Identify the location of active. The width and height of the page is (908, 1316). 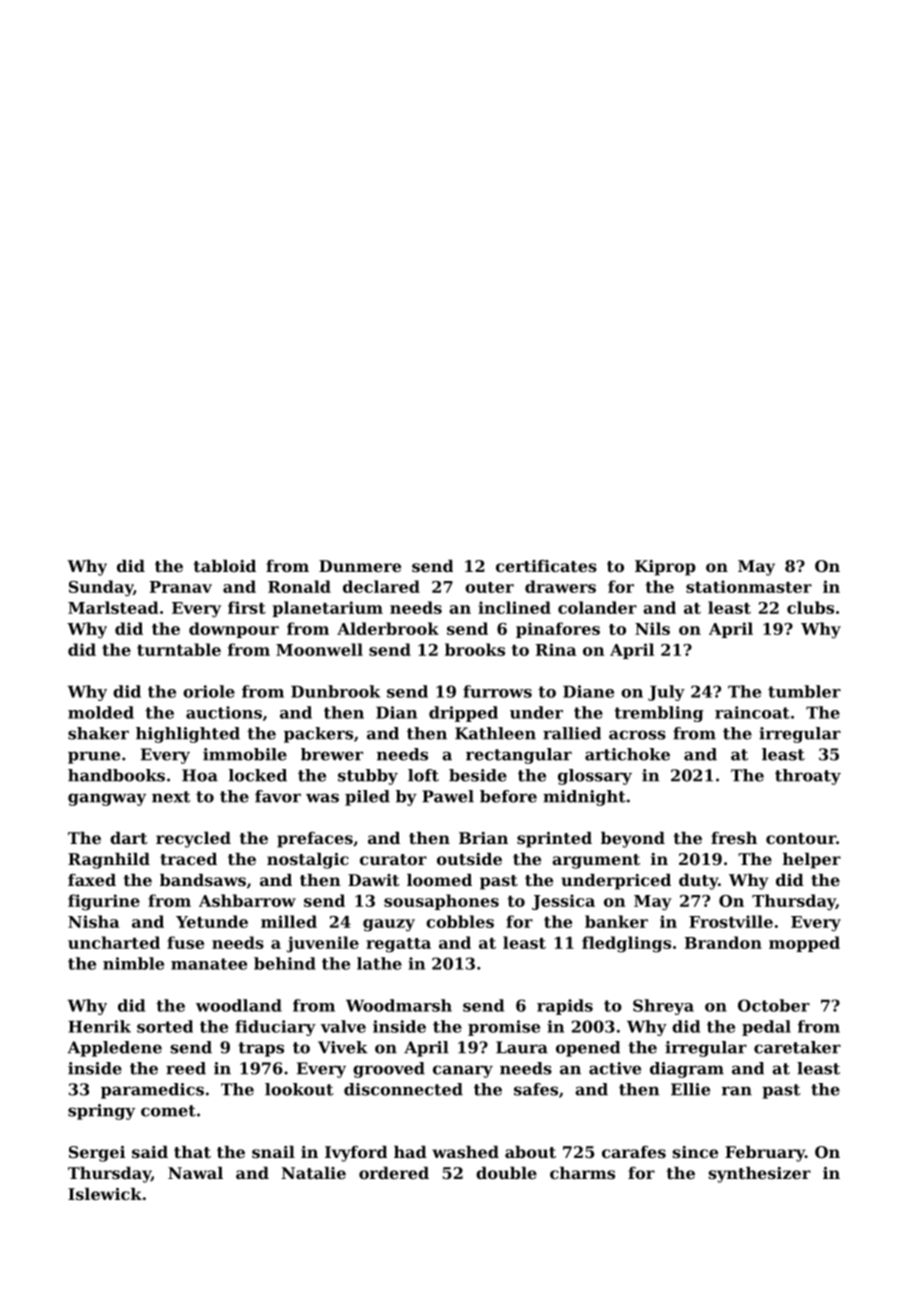
(615, 1068).
